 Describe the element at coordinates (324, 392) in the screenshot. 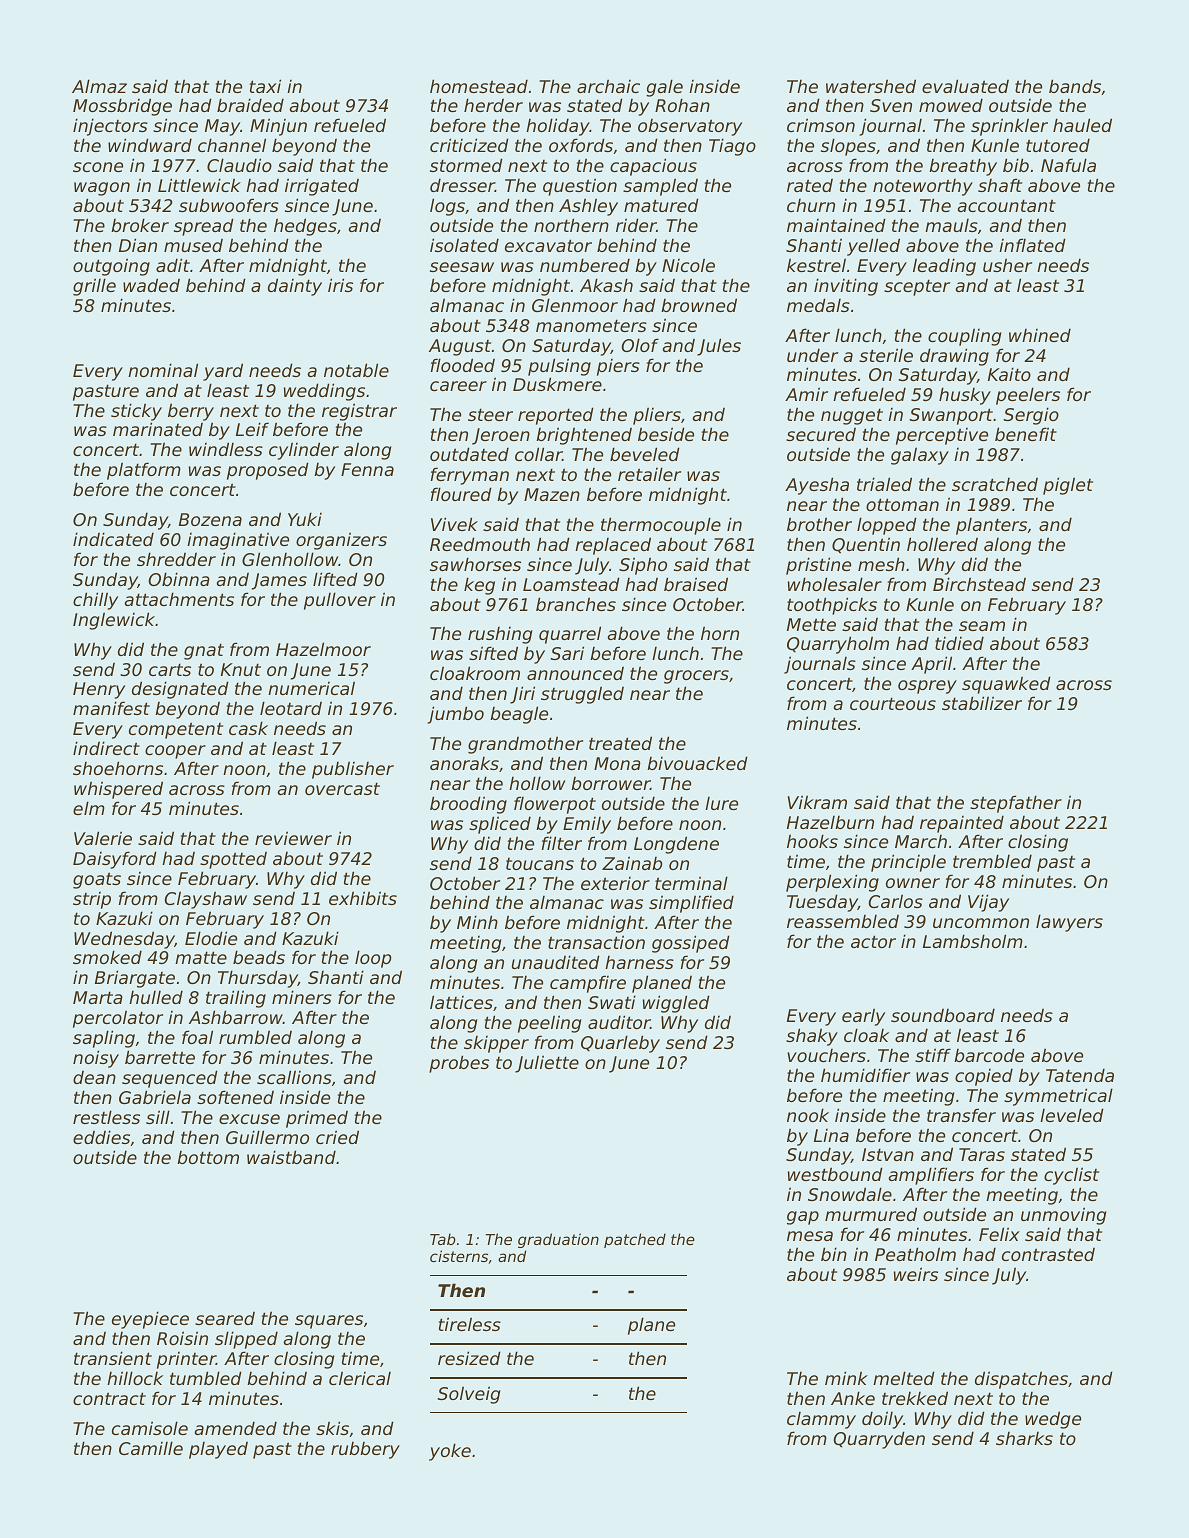

I see `weddings` at that location.
